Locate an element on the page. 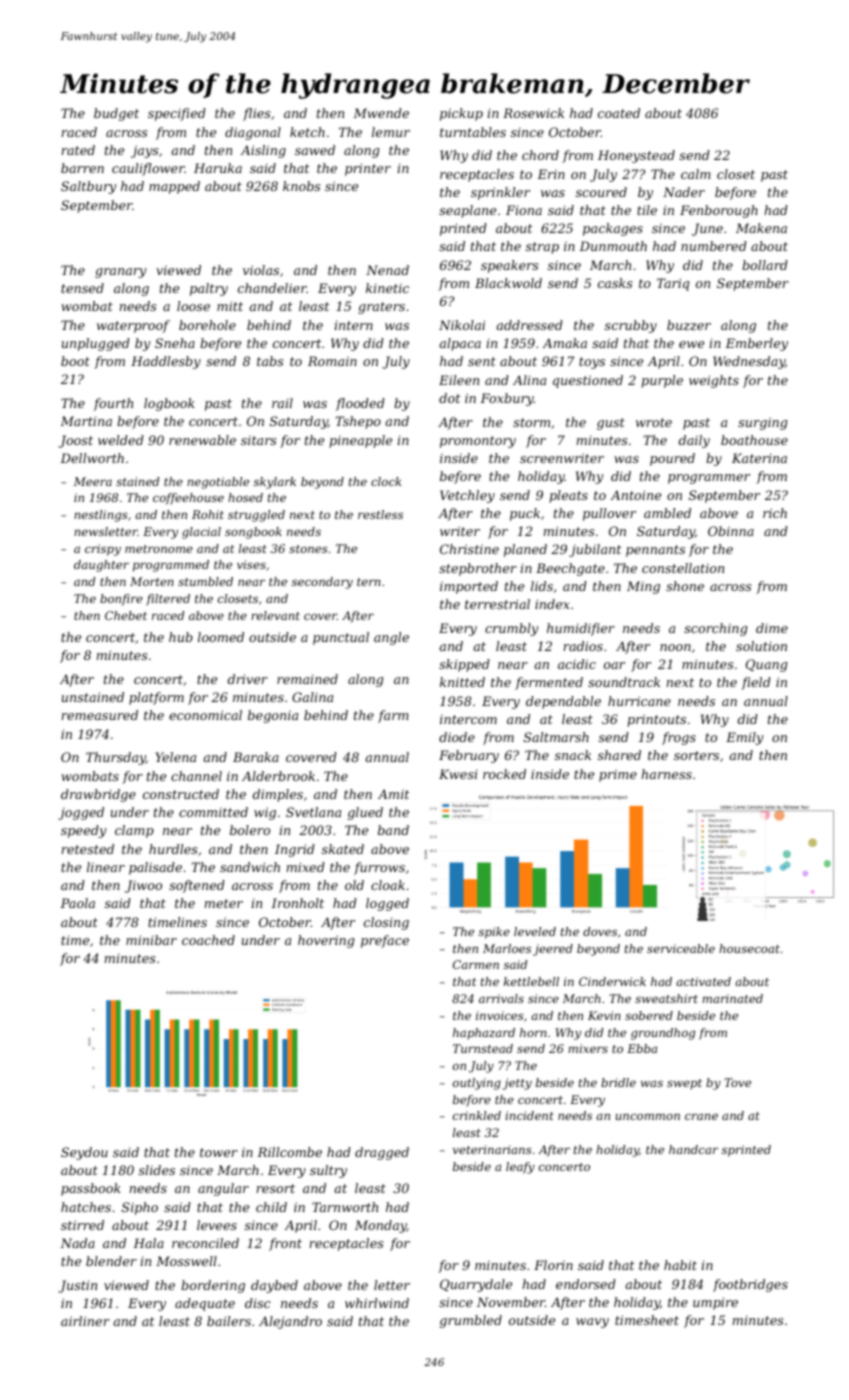 This page has width=849, height=1400. Mwende is located at coordinates (381, 113).
